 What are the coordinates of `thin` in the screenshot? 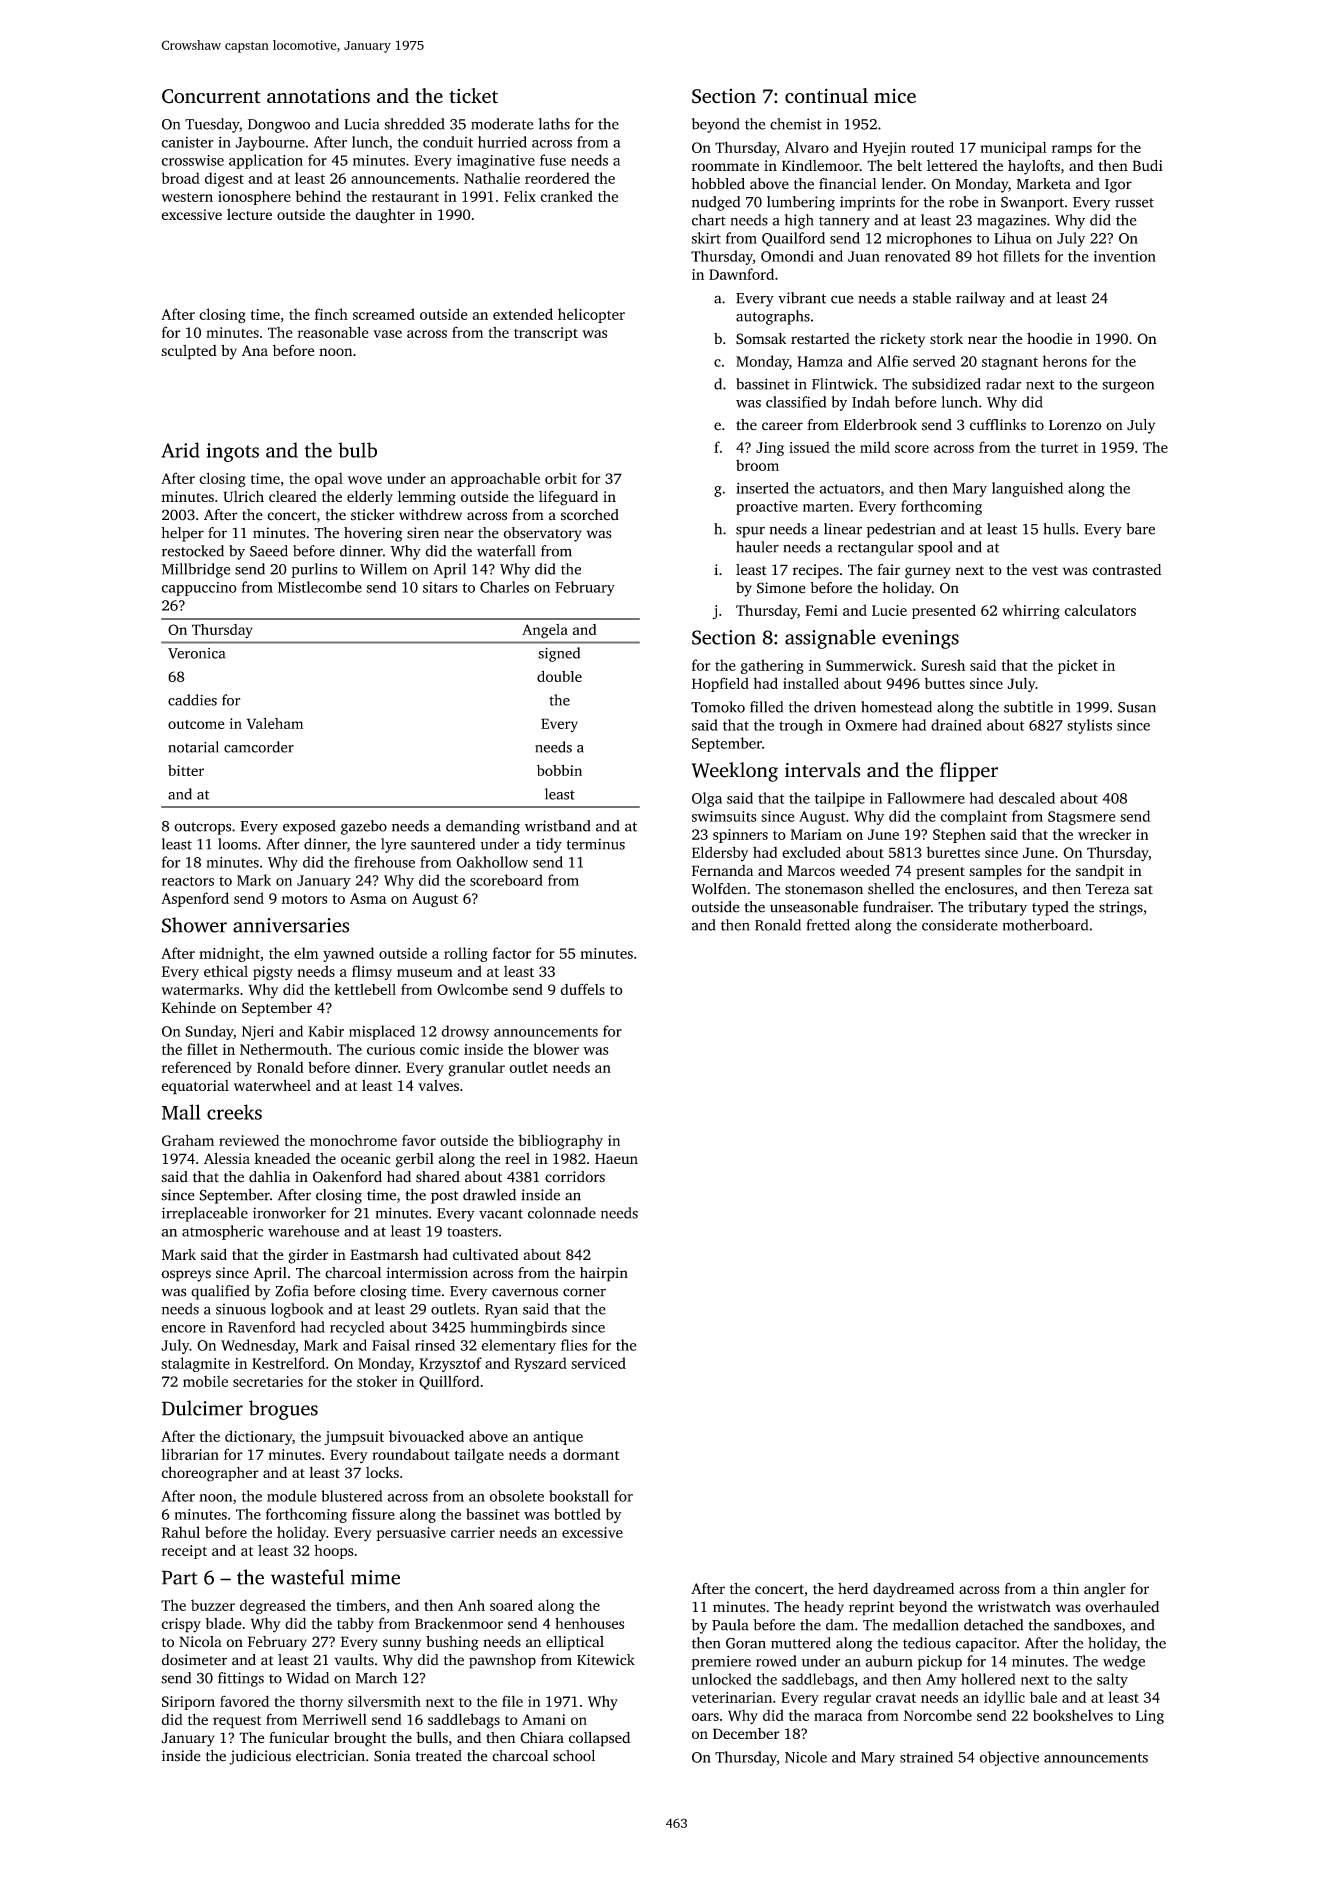 It's located at (1066, 1588).
